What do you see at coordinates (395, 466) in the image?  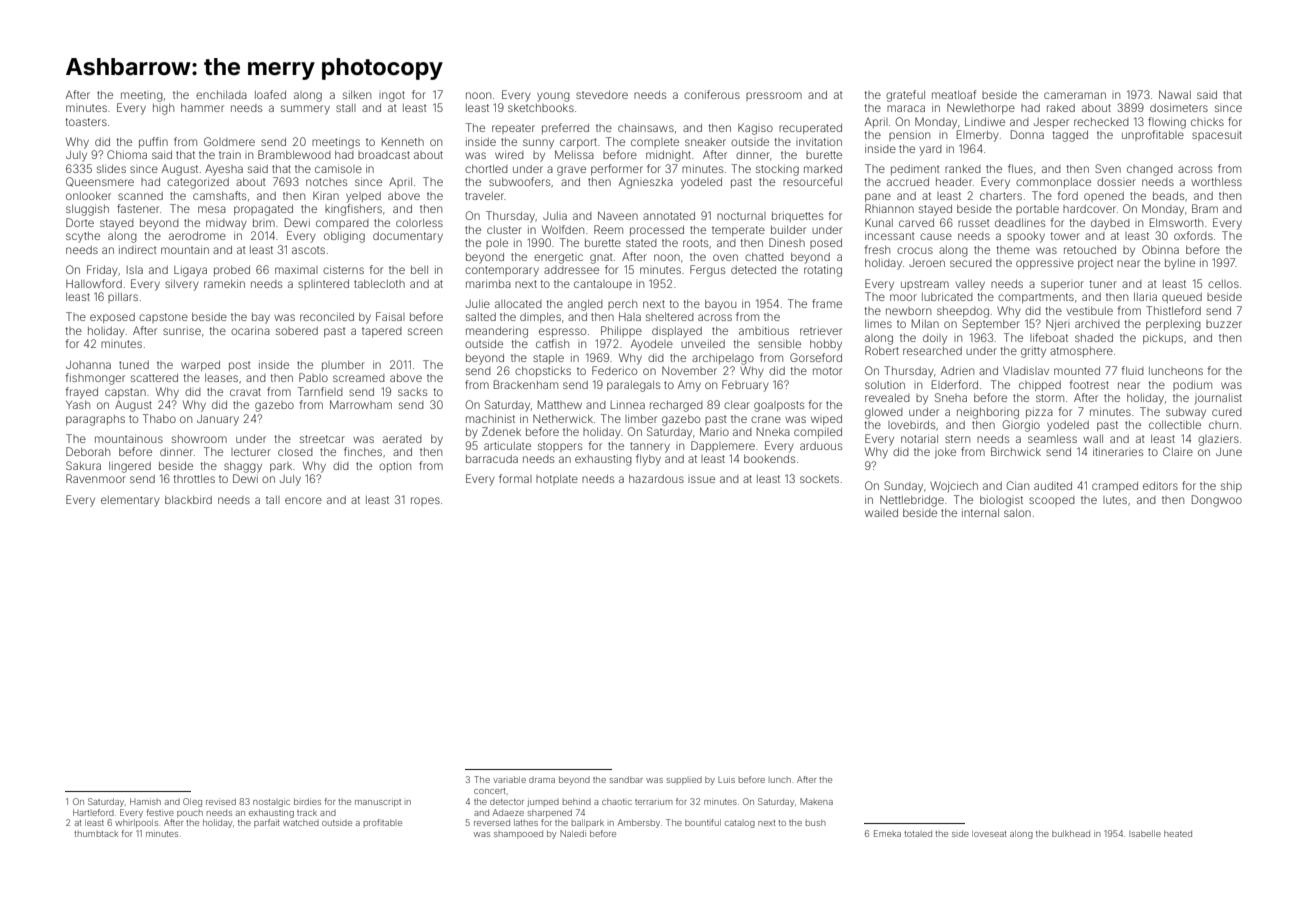 I see `option` at bounding box center [395, 466].
